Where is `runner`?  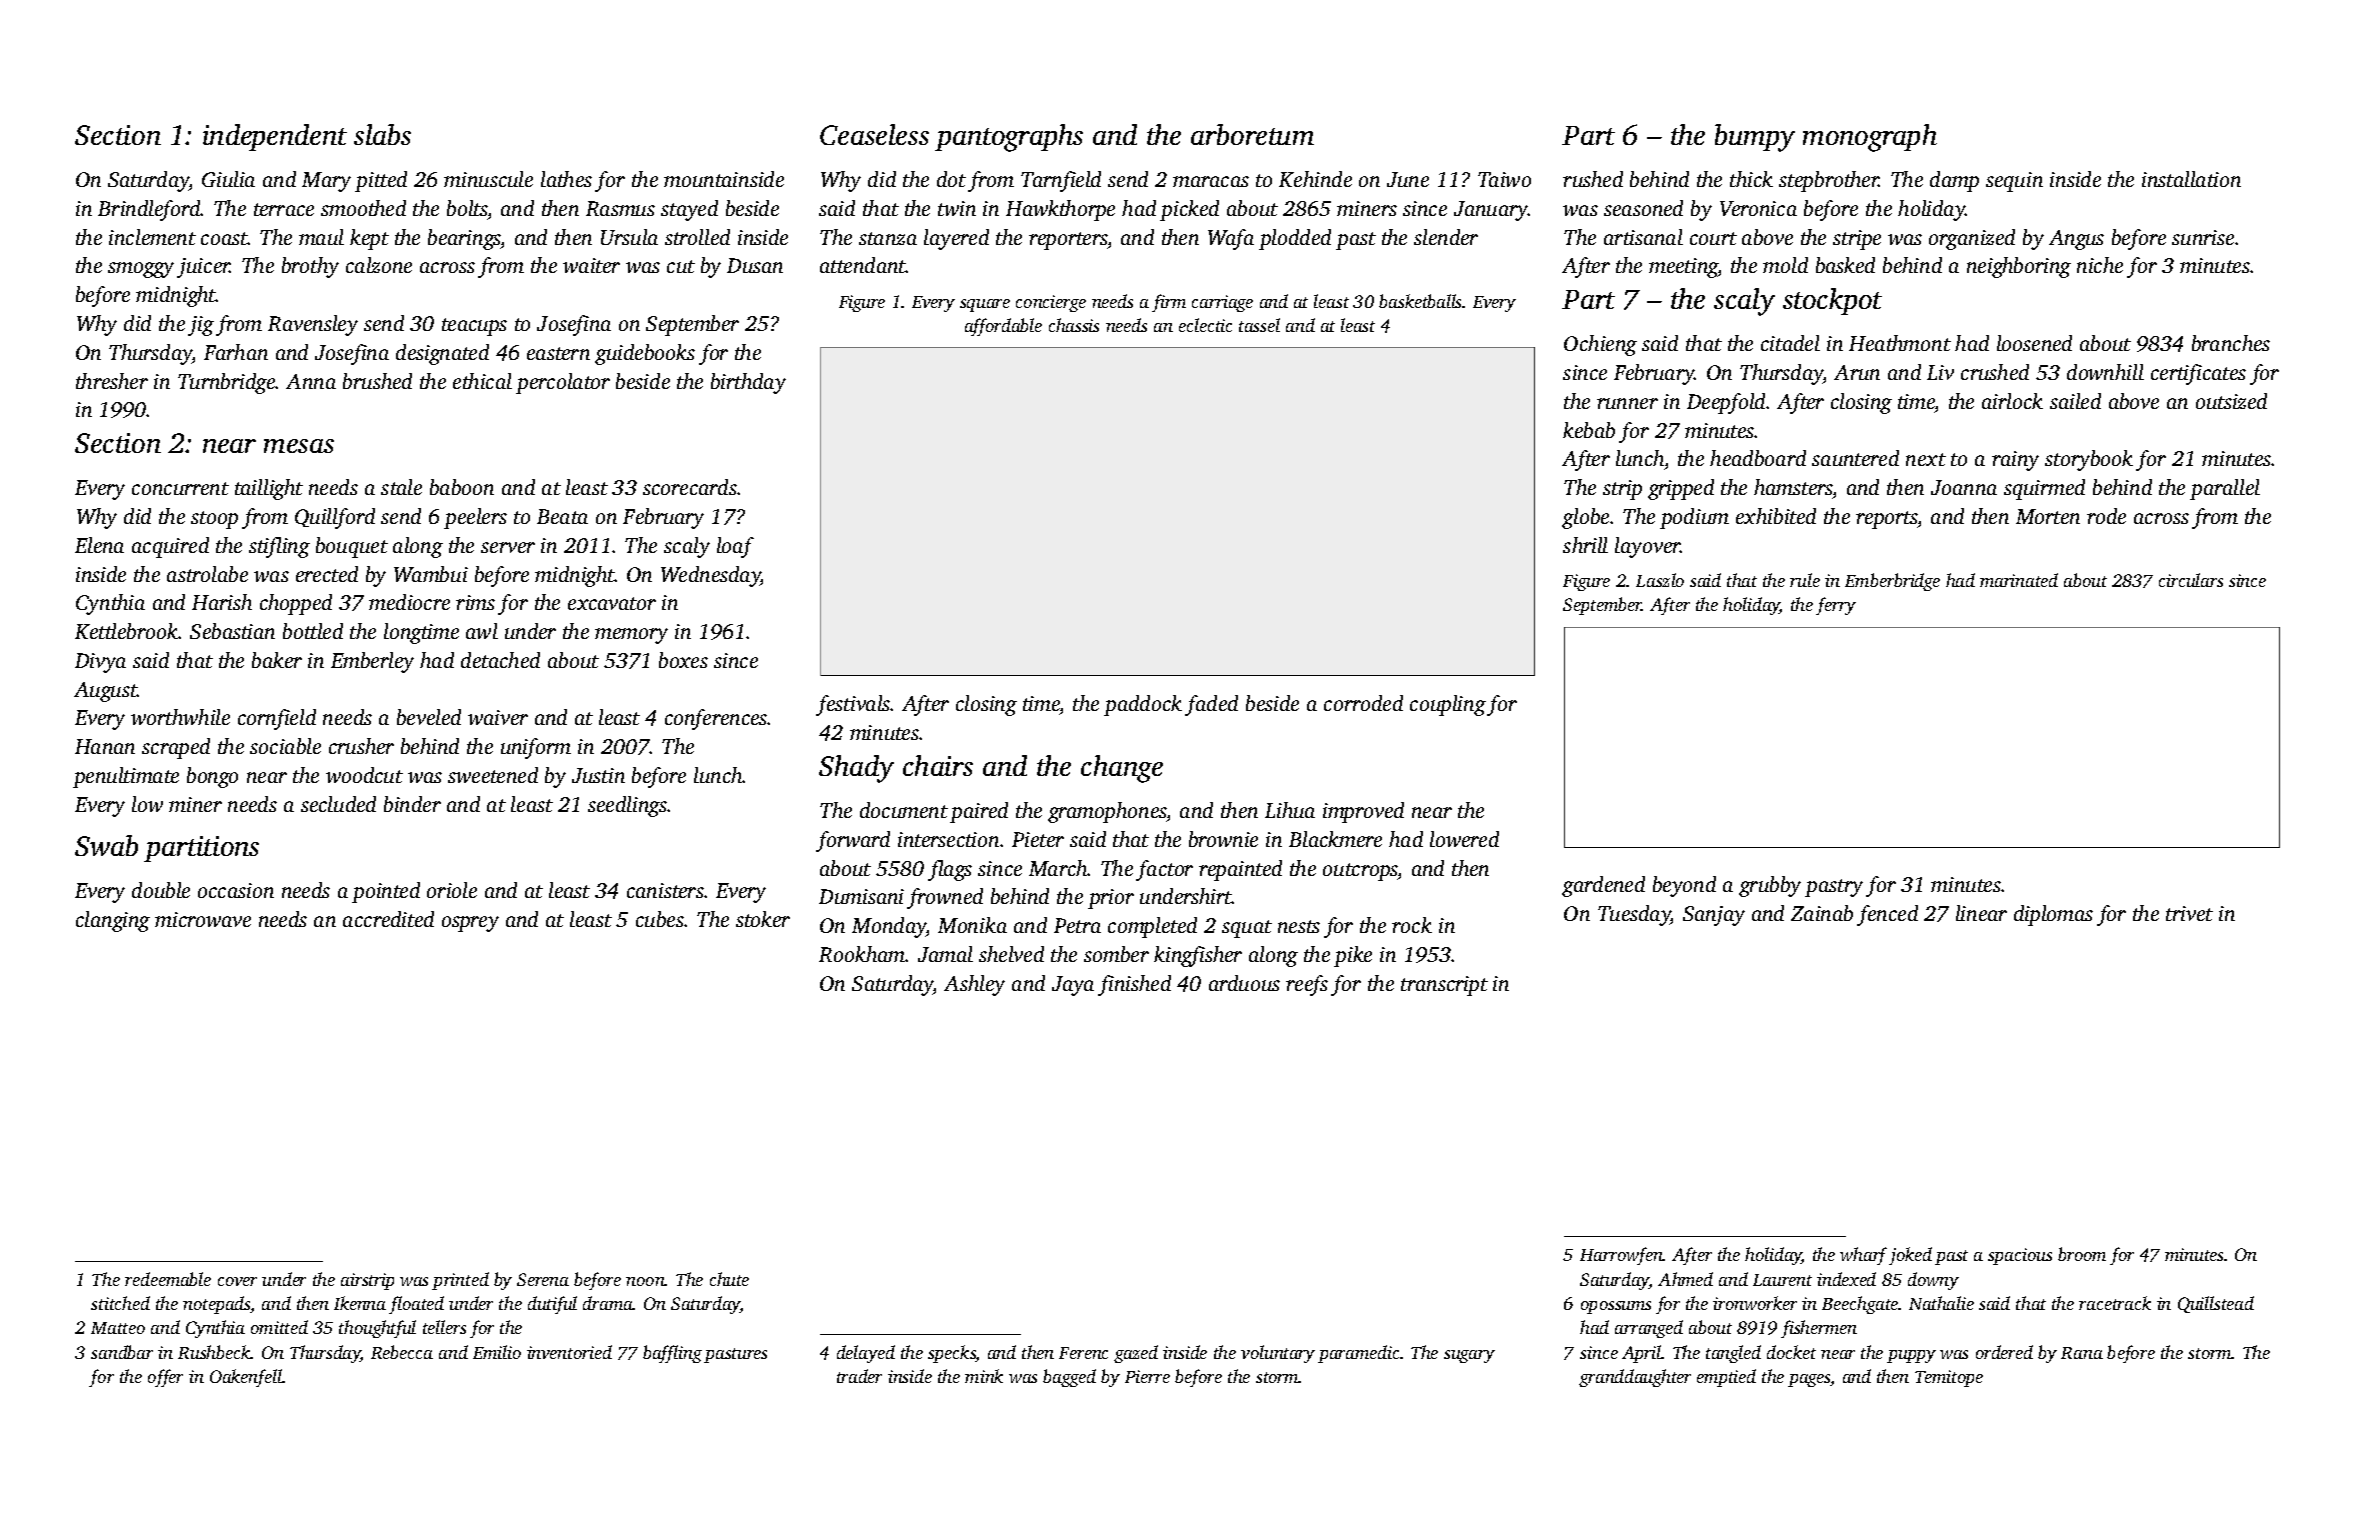
runner is located at coordinates (1627, 403).
